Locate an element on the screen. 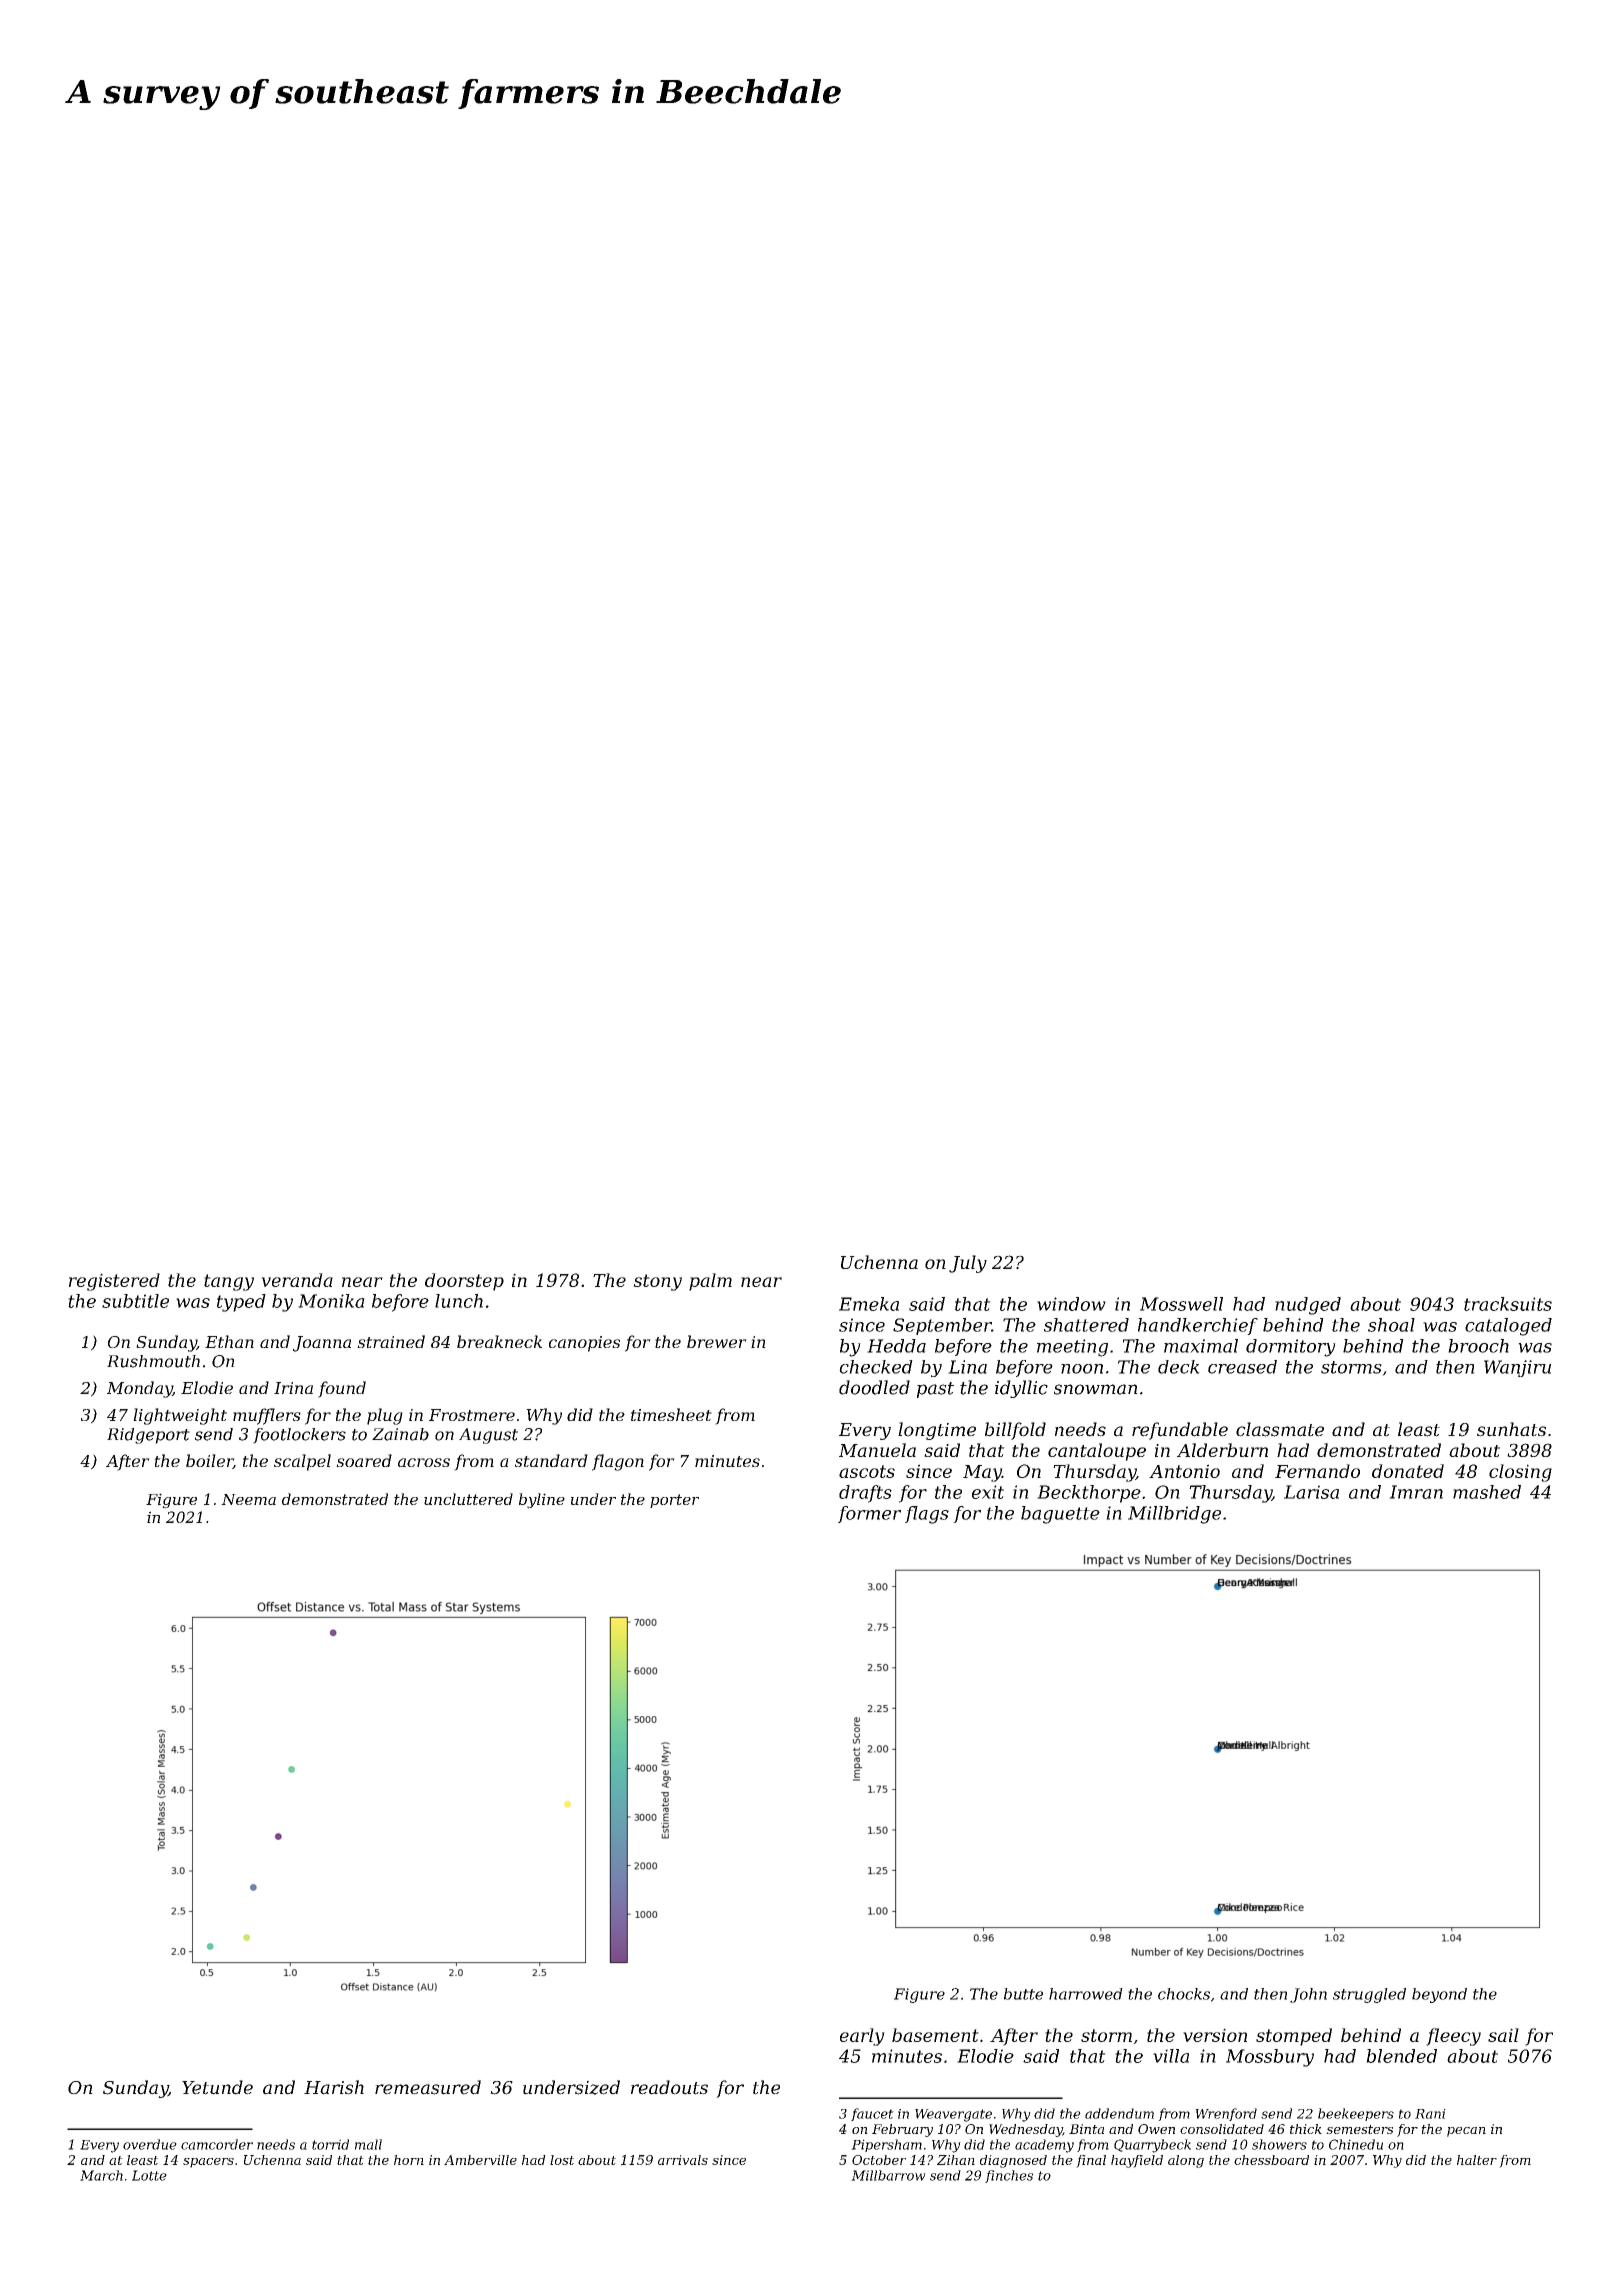  beyond is located at coordinates (1439, 1995).
